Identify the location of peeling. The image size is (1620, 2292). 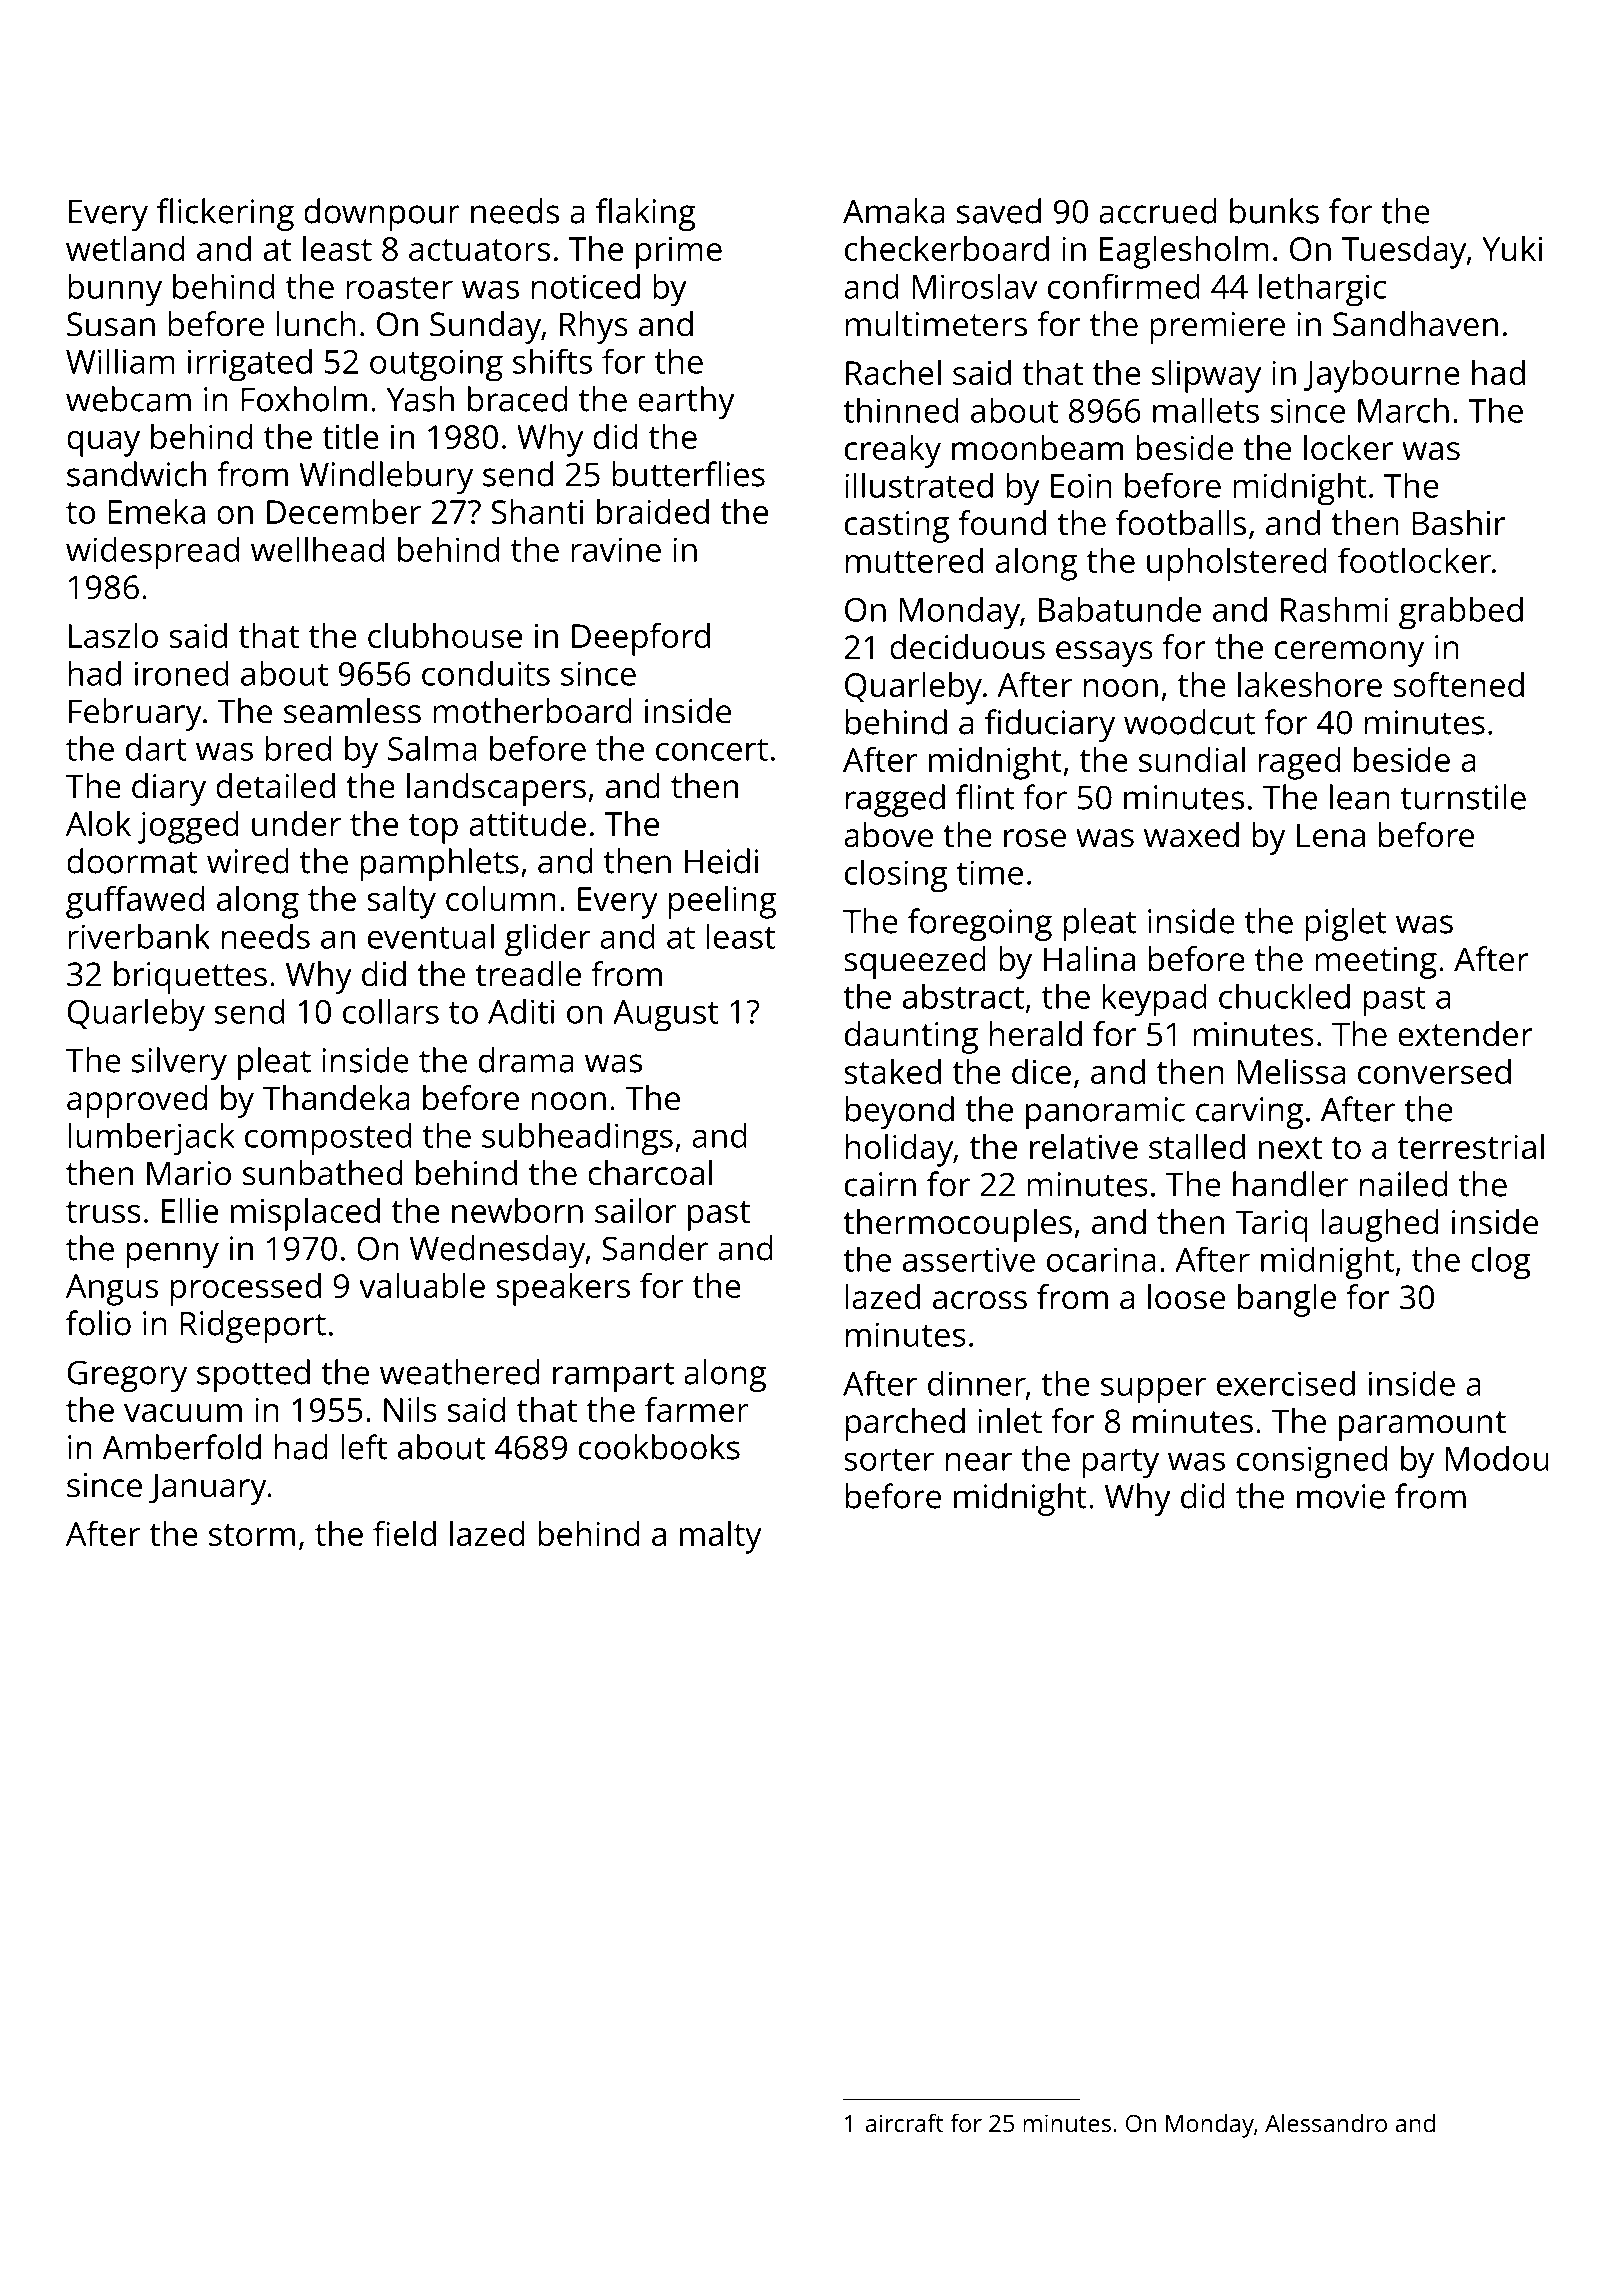
(722, 902).
